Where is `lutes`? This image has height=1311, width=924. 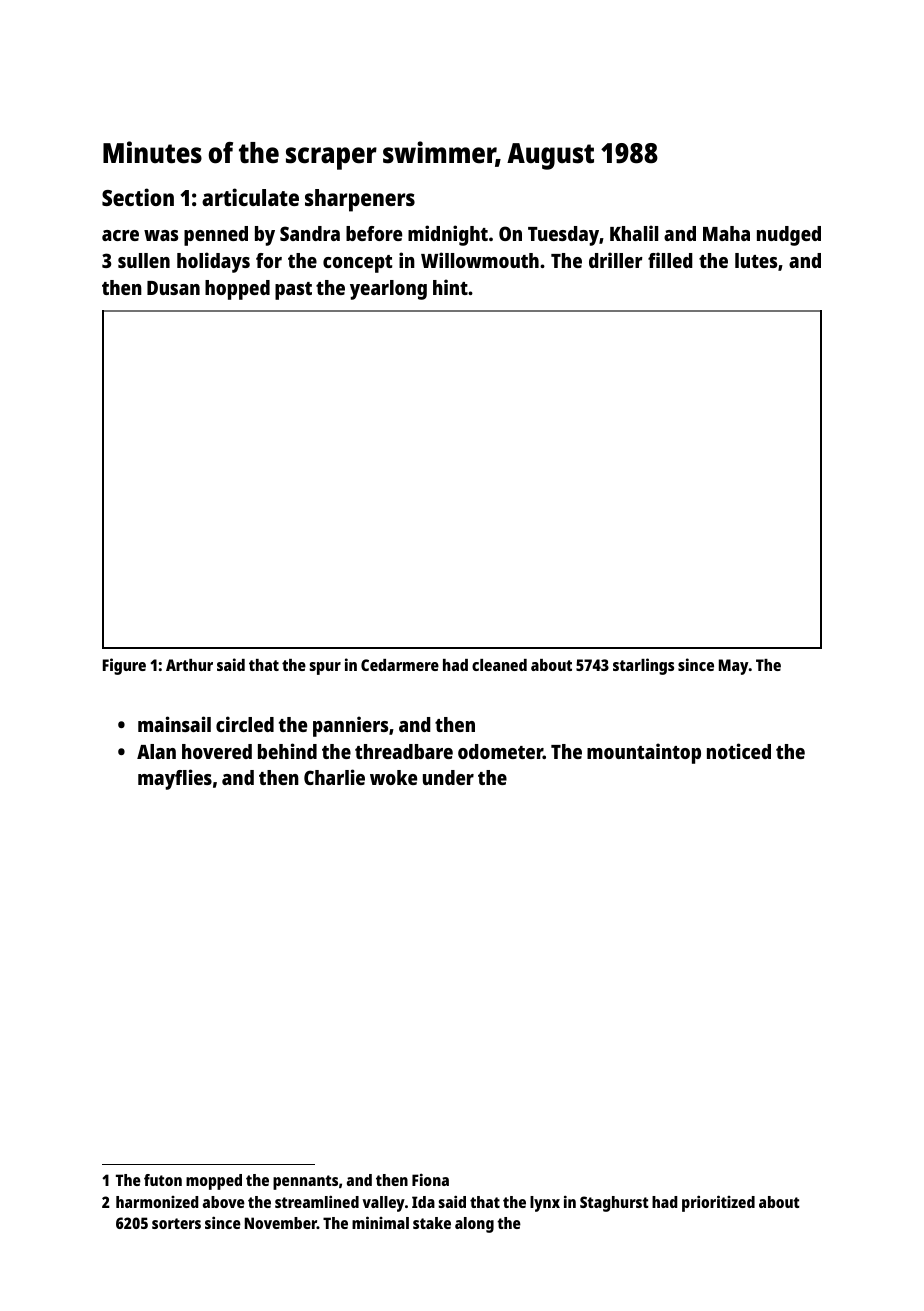 lutes is located at coordinates (756, 260).
